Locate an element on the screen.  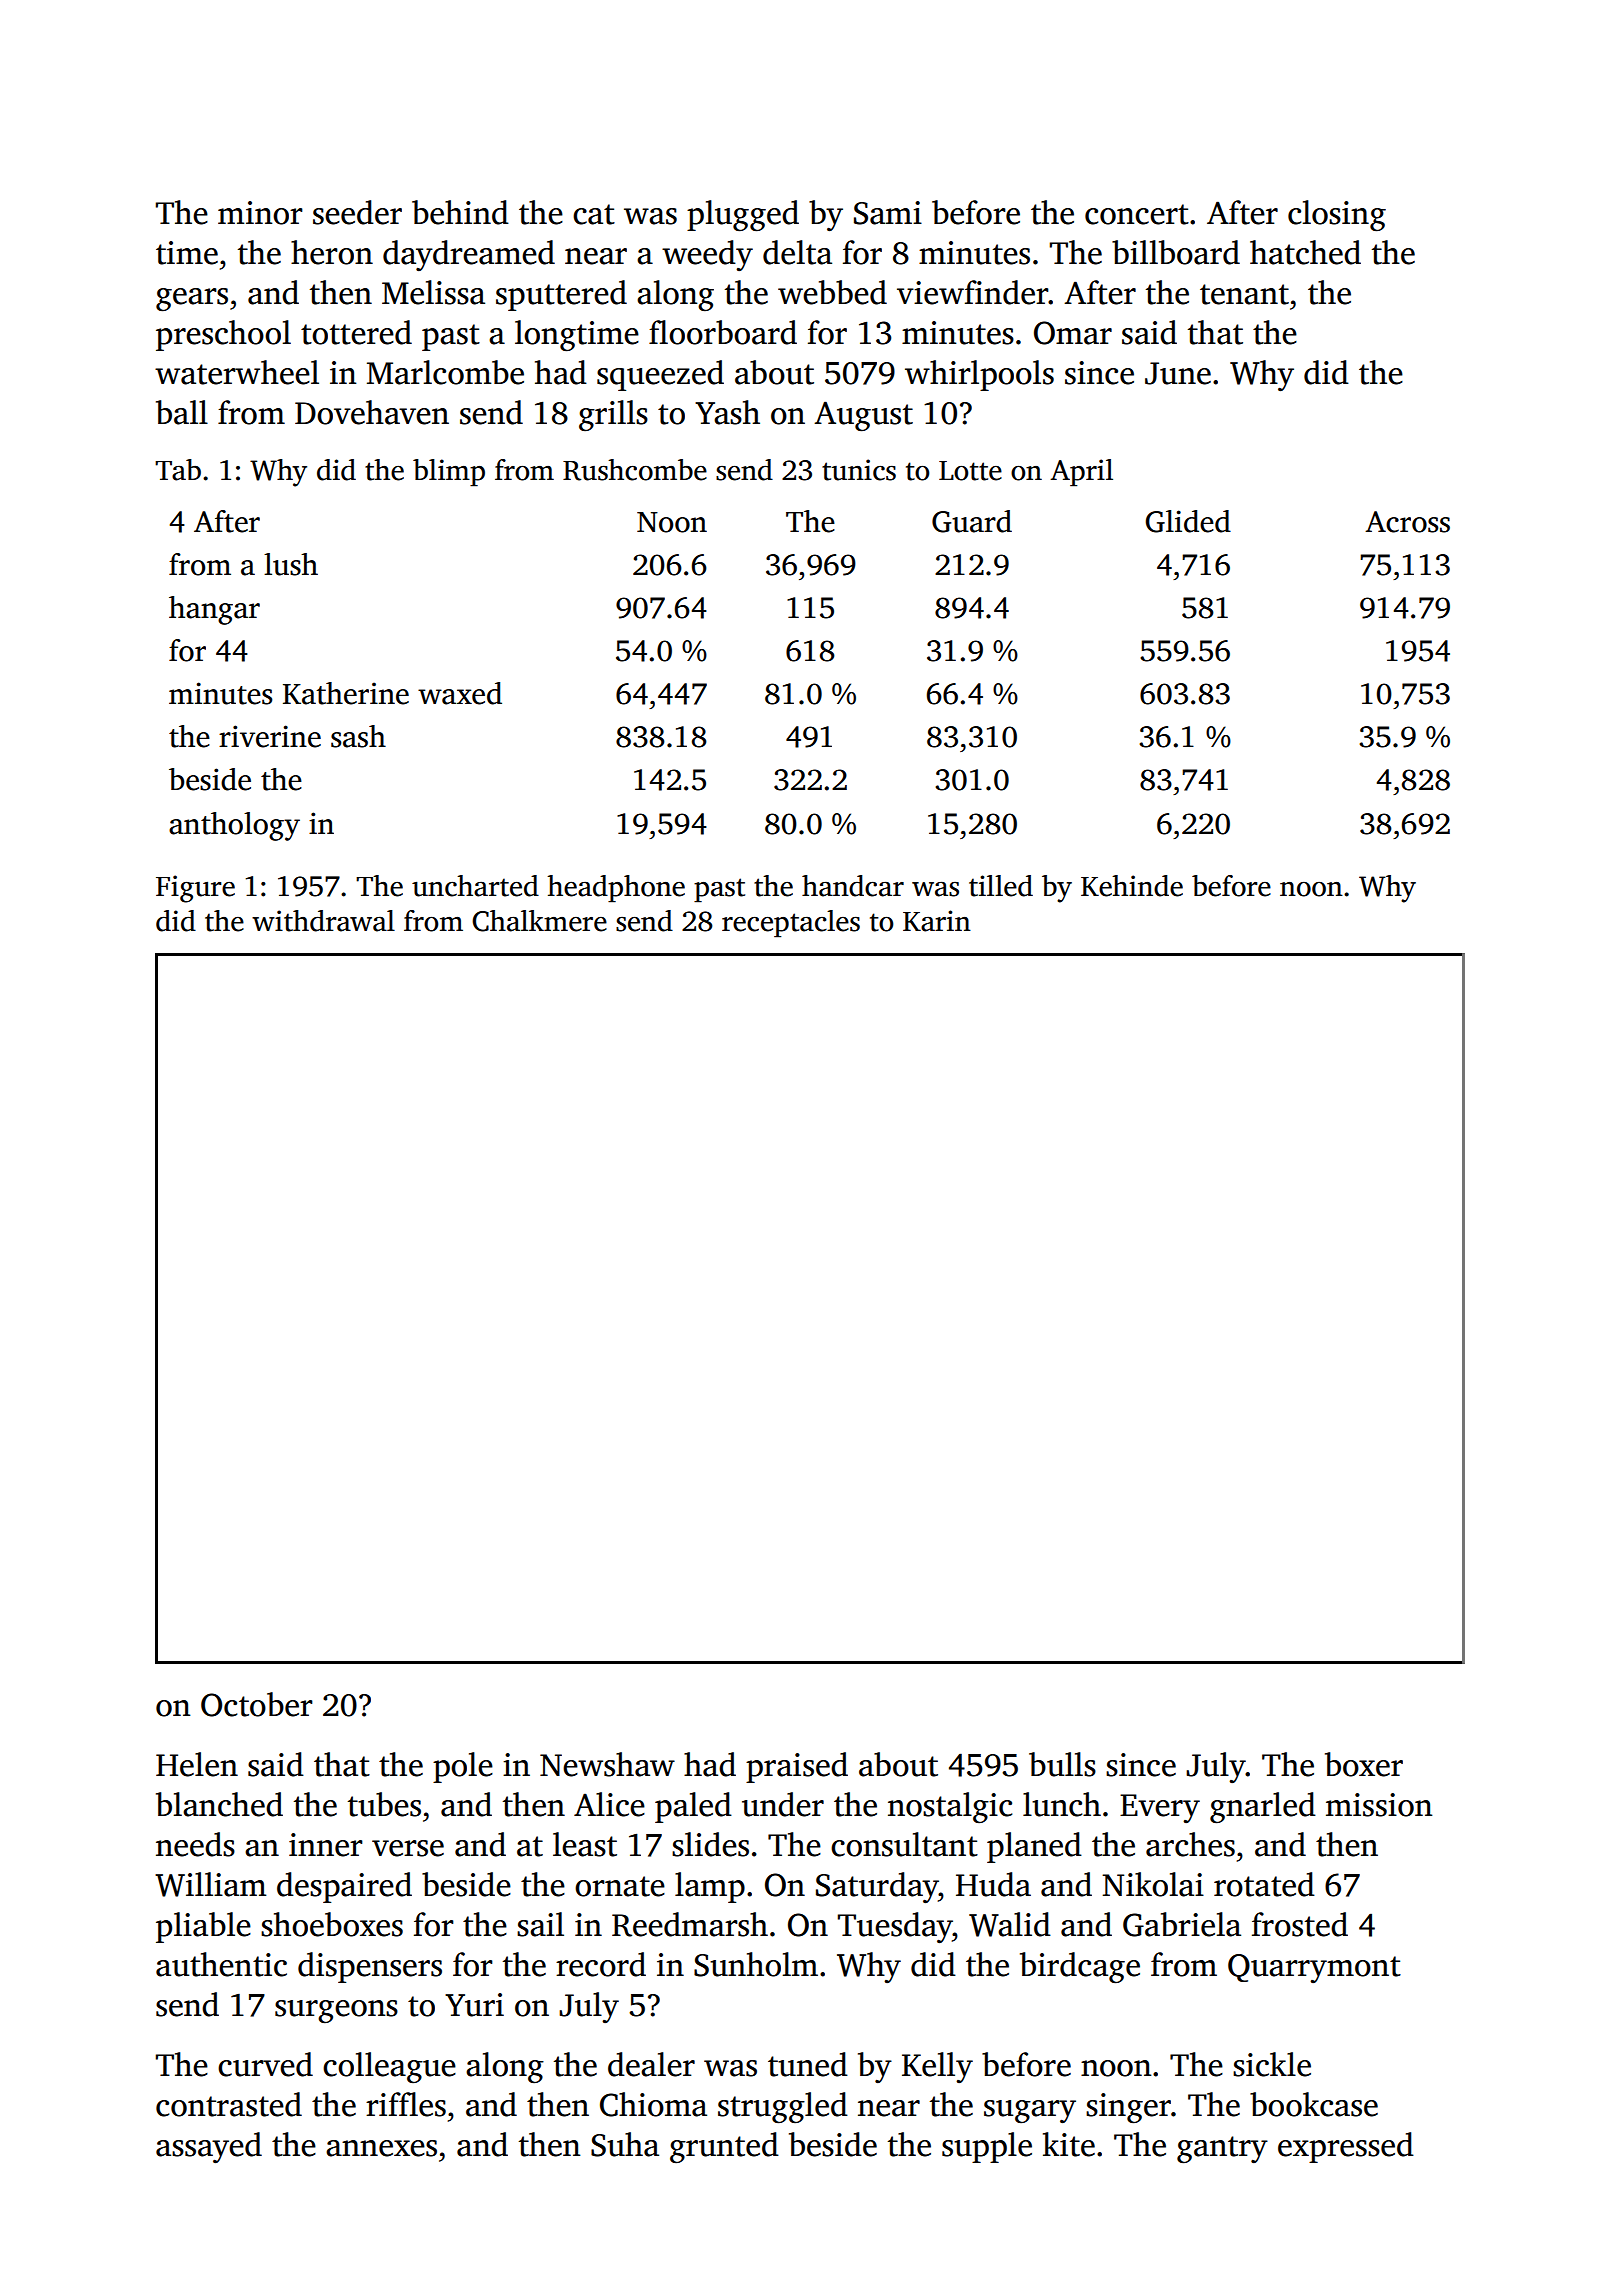
gantry is located at coordinates (1222, 2150).
